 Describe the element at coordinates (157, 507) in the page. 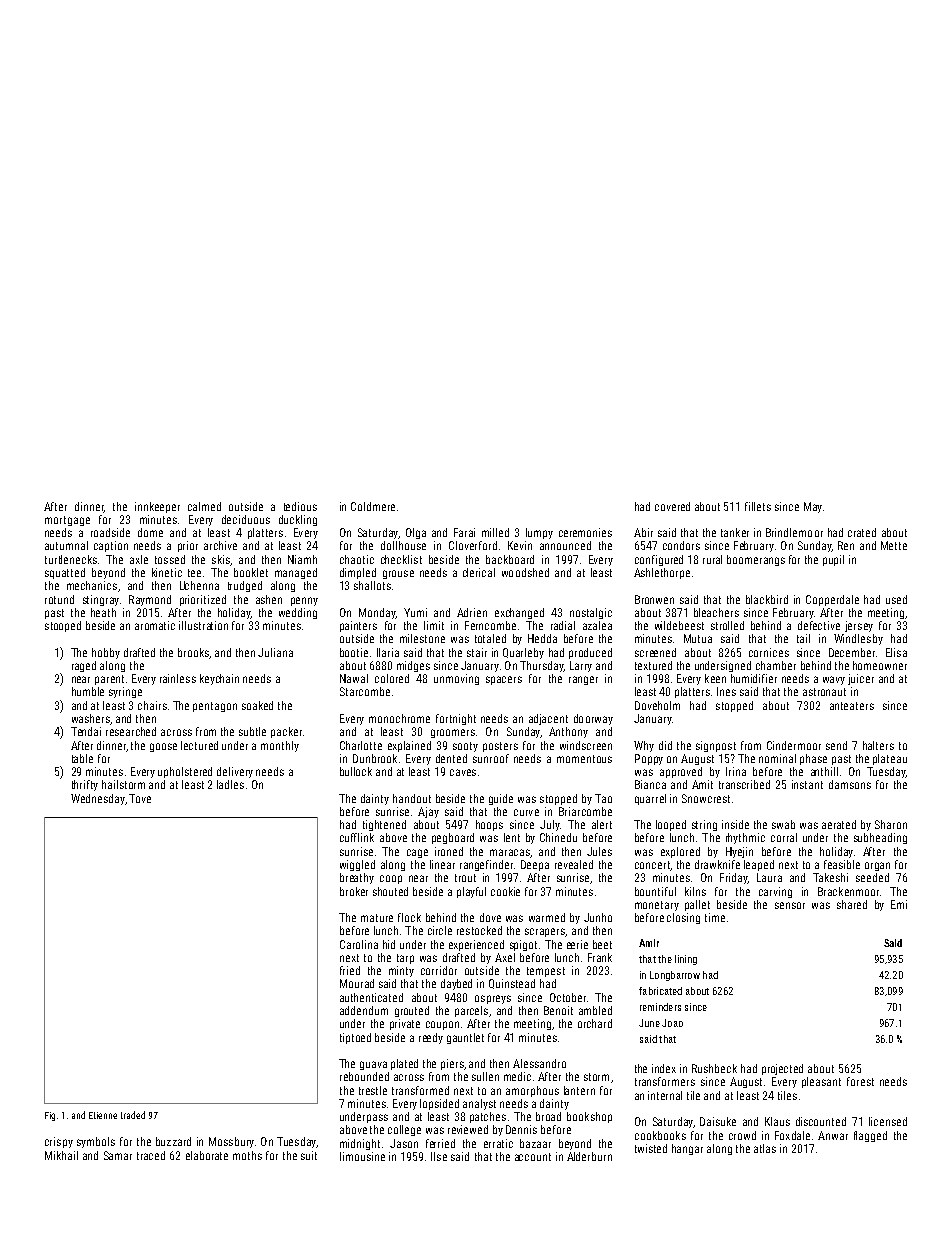

I see `innkeeper` at that location.
